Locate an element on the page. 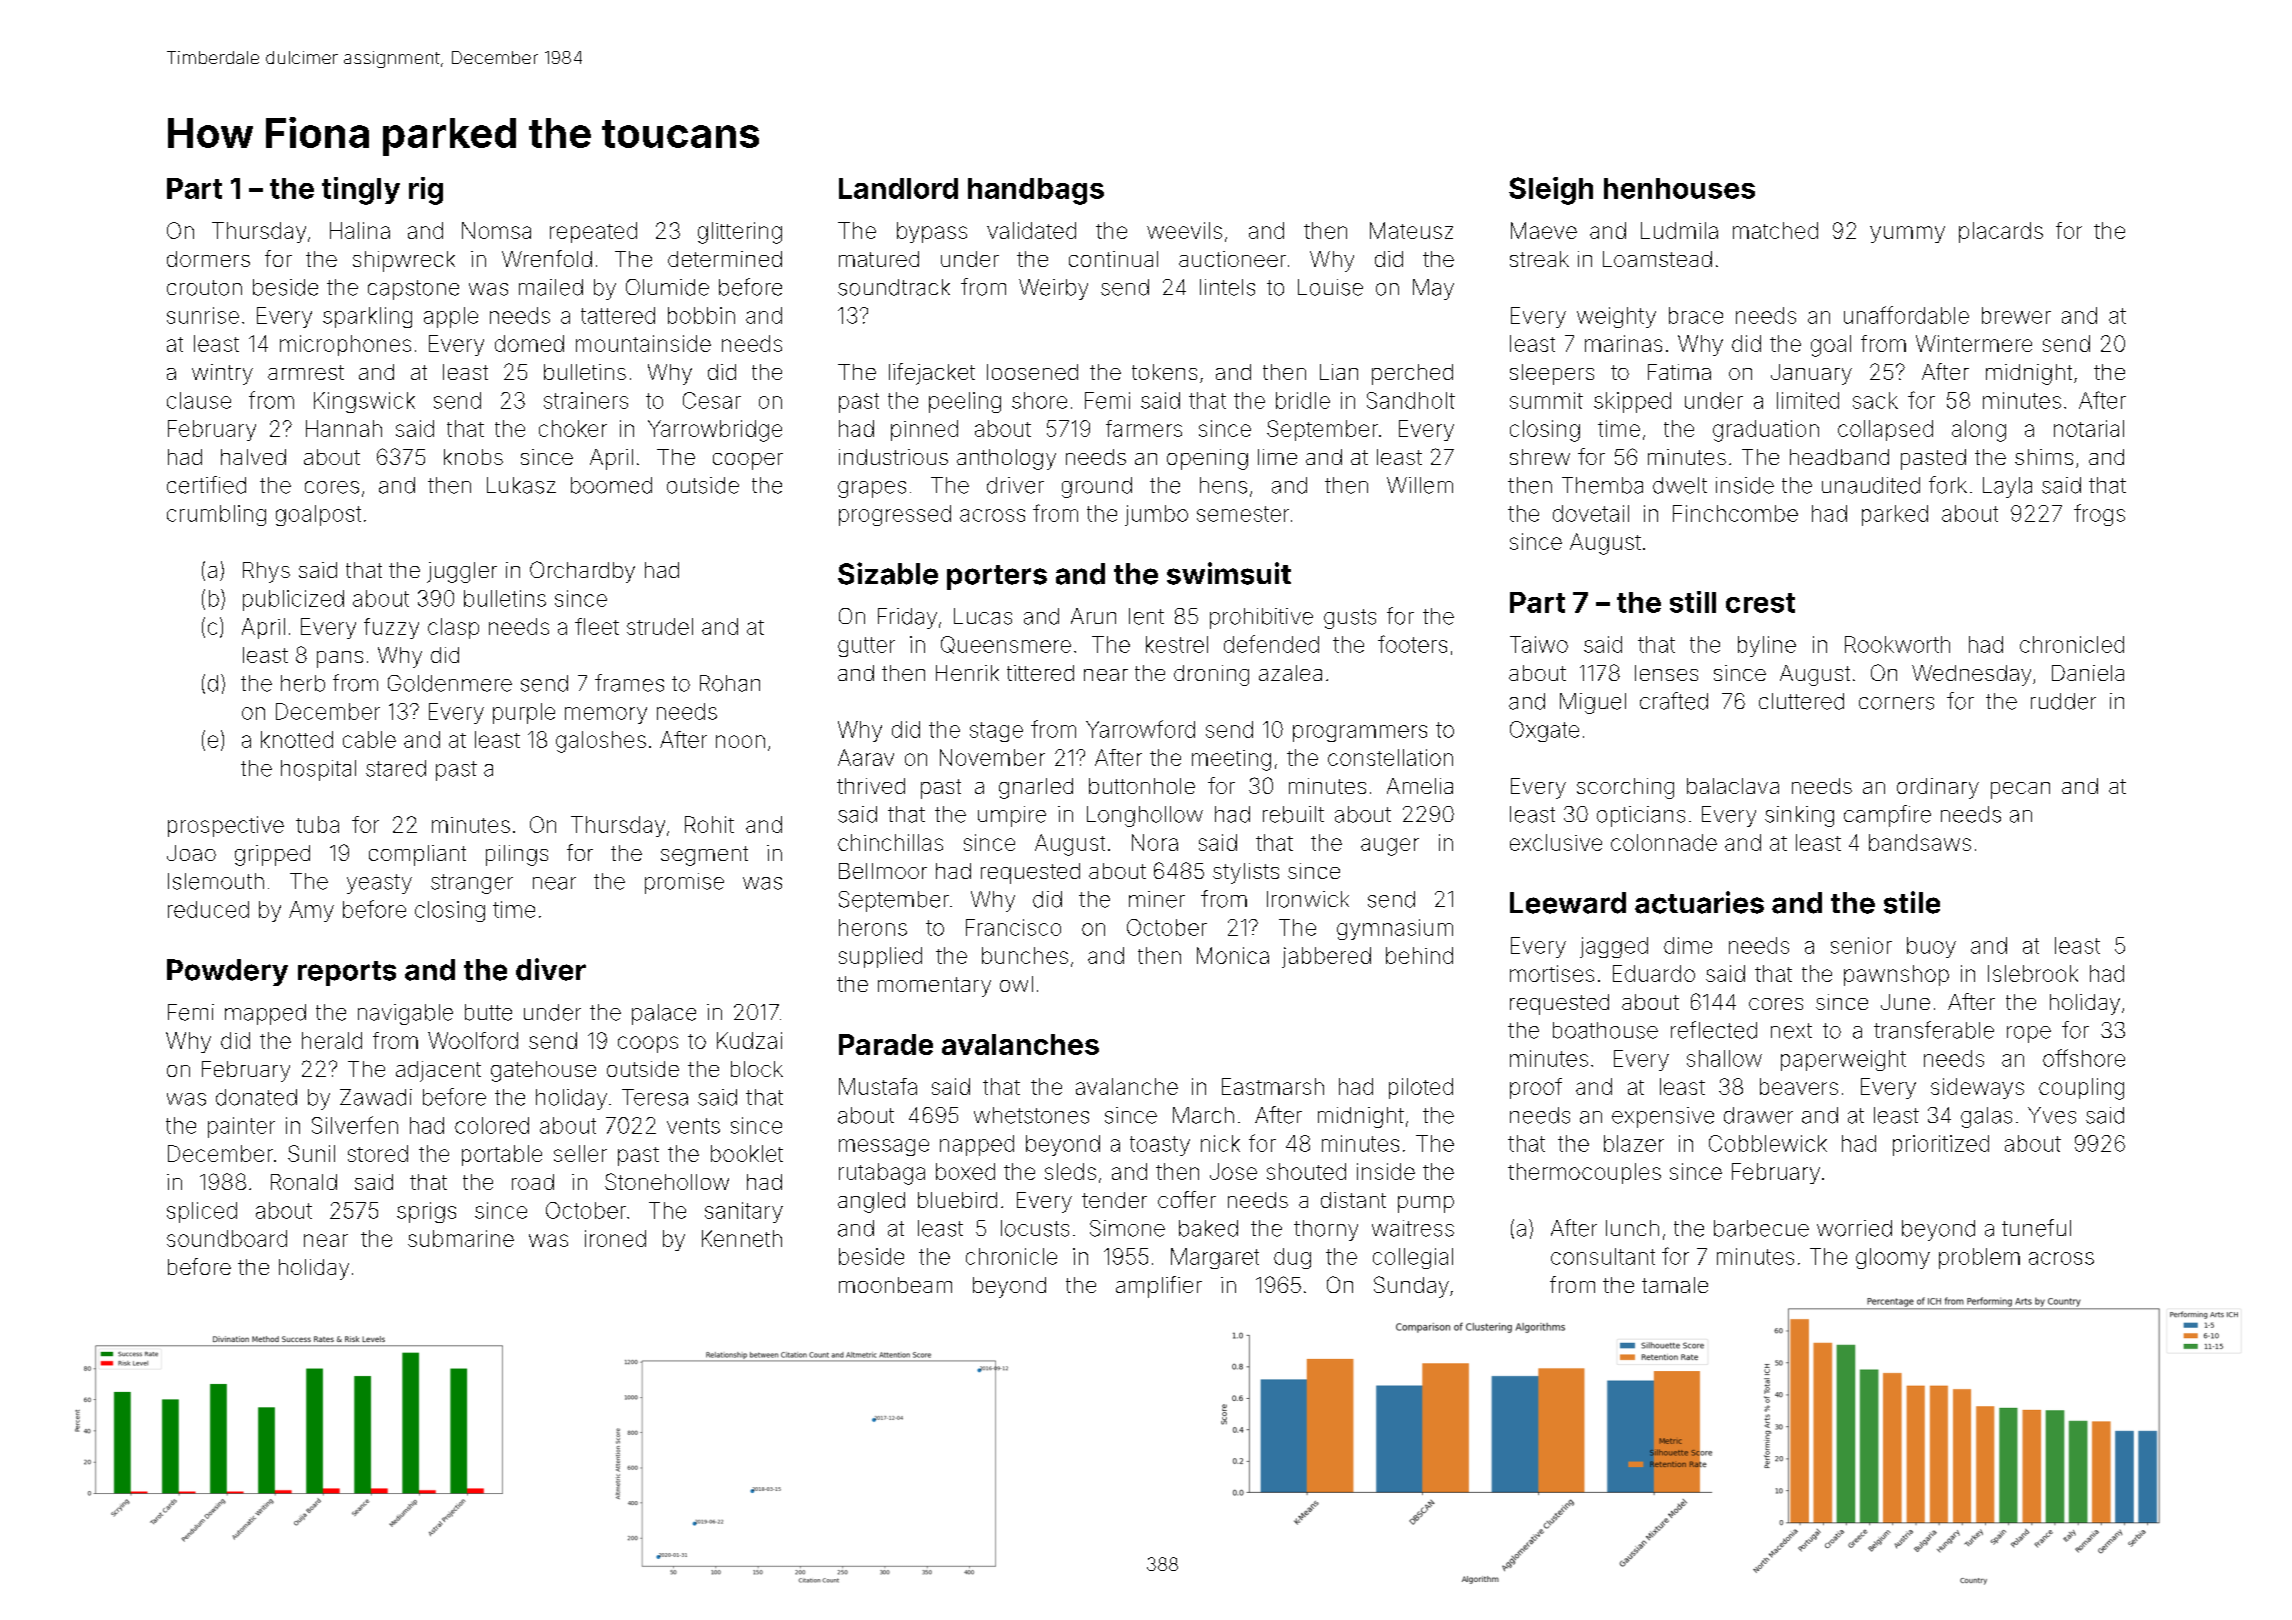 This document has height=1620, width=2292. dovetail is located at coordinates (1591, 513).
